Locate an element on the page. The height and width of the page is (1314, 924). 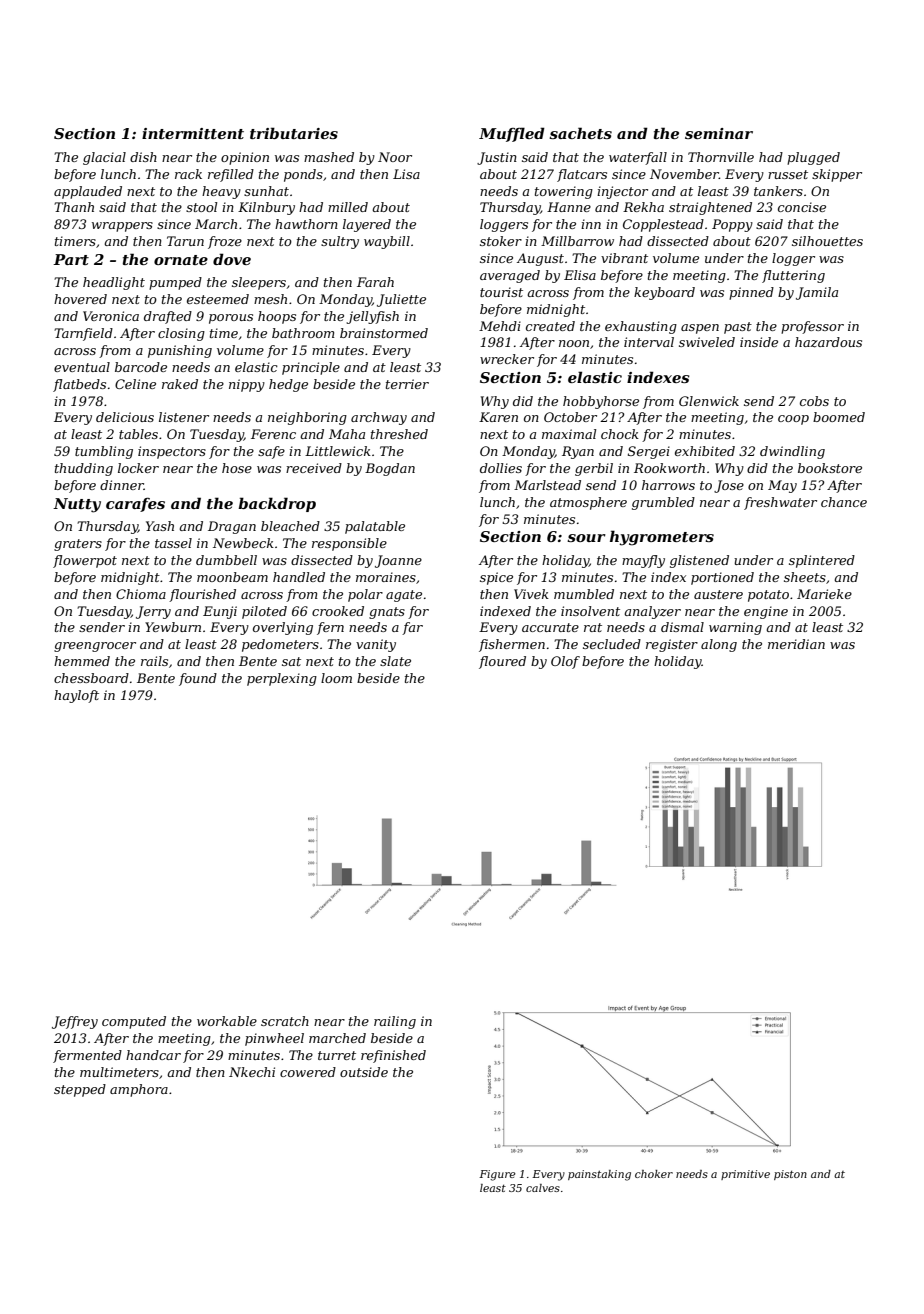
dismal is located at coordinates (682, 627).
